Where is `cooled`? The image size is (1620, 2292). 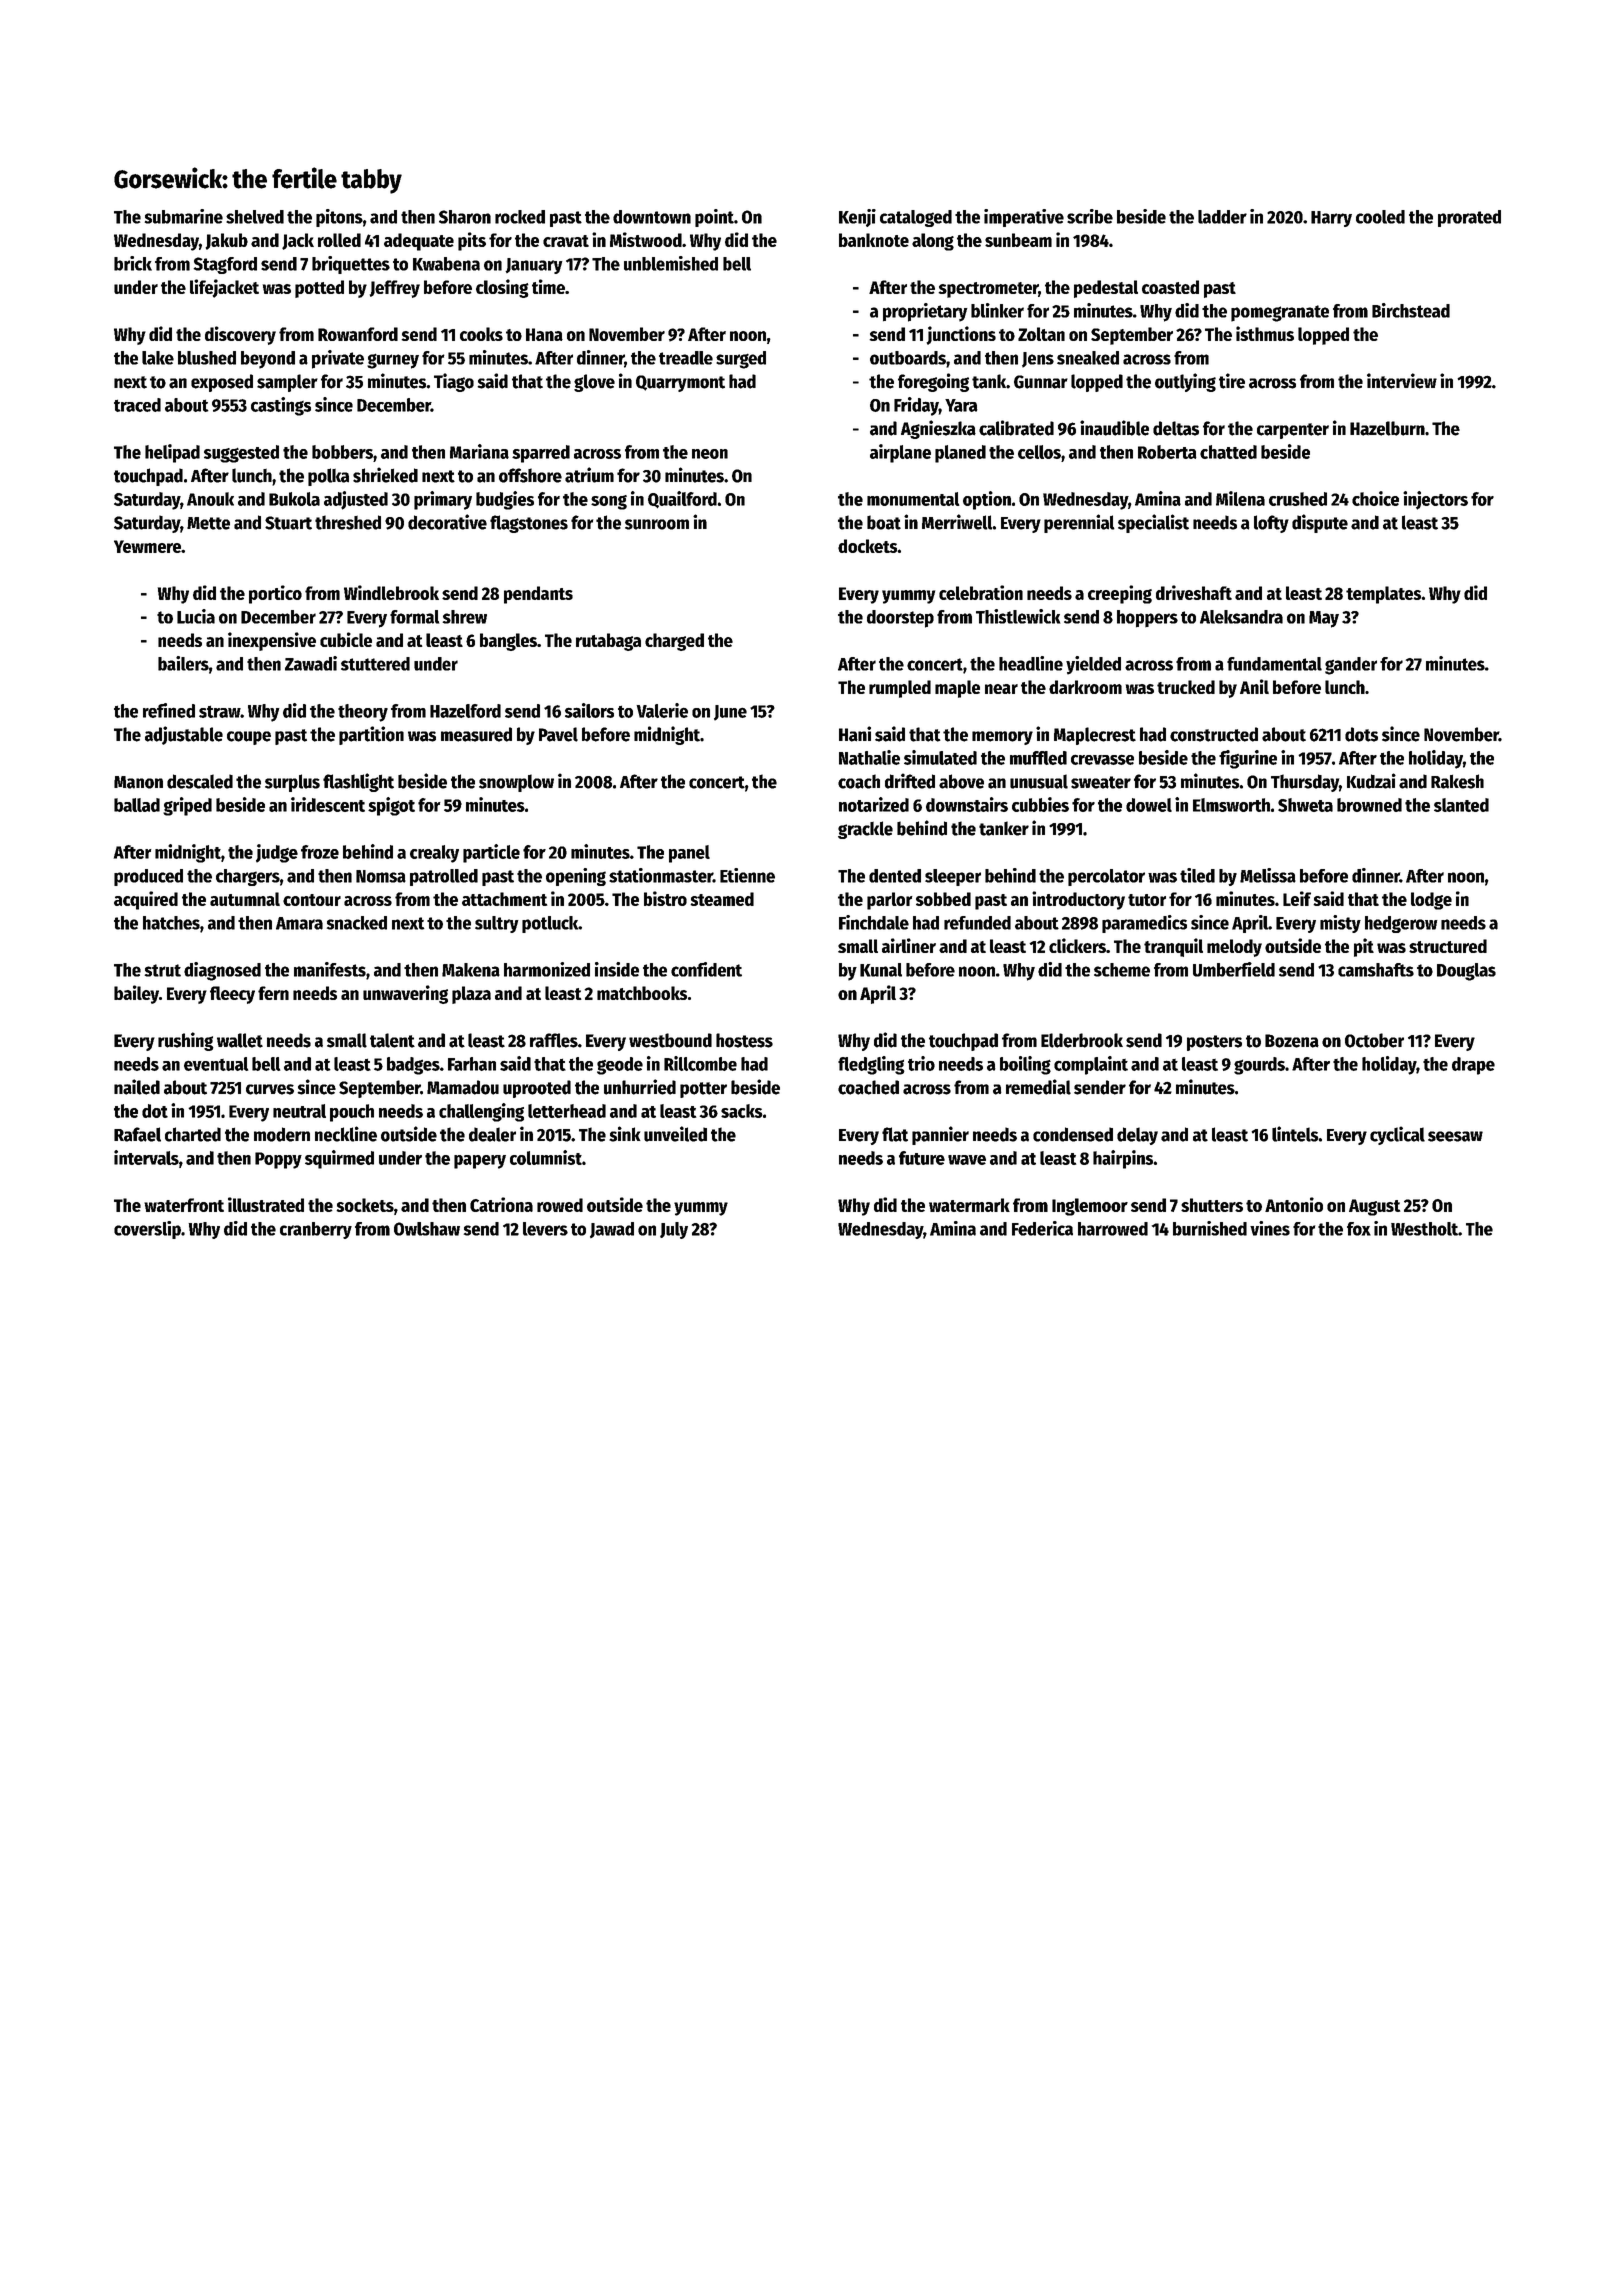 cooled is located at coordinates (1380, 217).
